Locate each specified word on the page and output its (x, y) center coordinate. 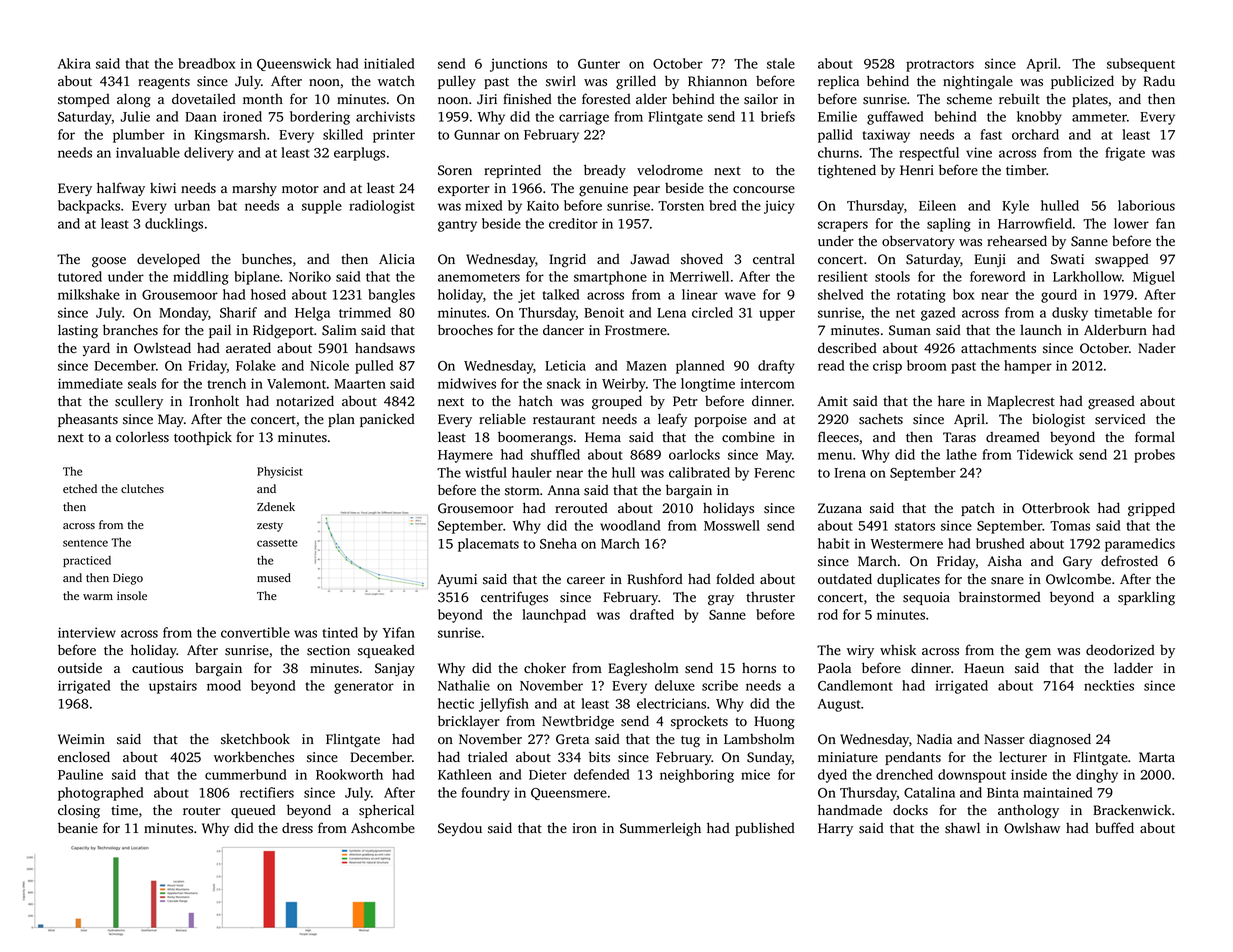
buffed (1114, 827)
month (263, 99)
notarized (305, 401)
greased (1111, 403)
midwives (467, 383)
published (765, 829)
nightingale (978, 82)
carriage (584, 118)
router (202, 811)
